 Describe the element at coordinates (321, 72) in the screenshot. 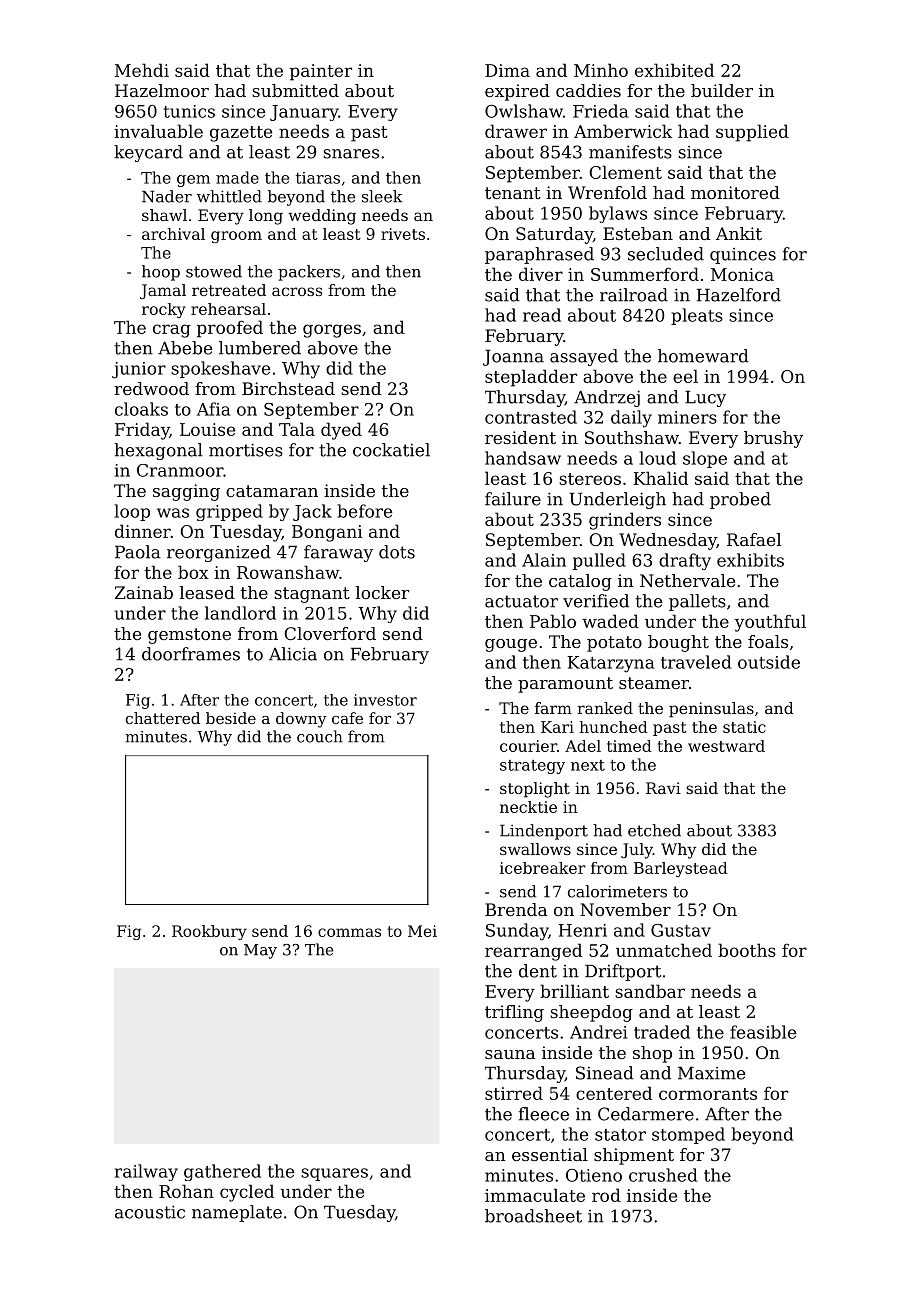

I see `painter` at that location.
